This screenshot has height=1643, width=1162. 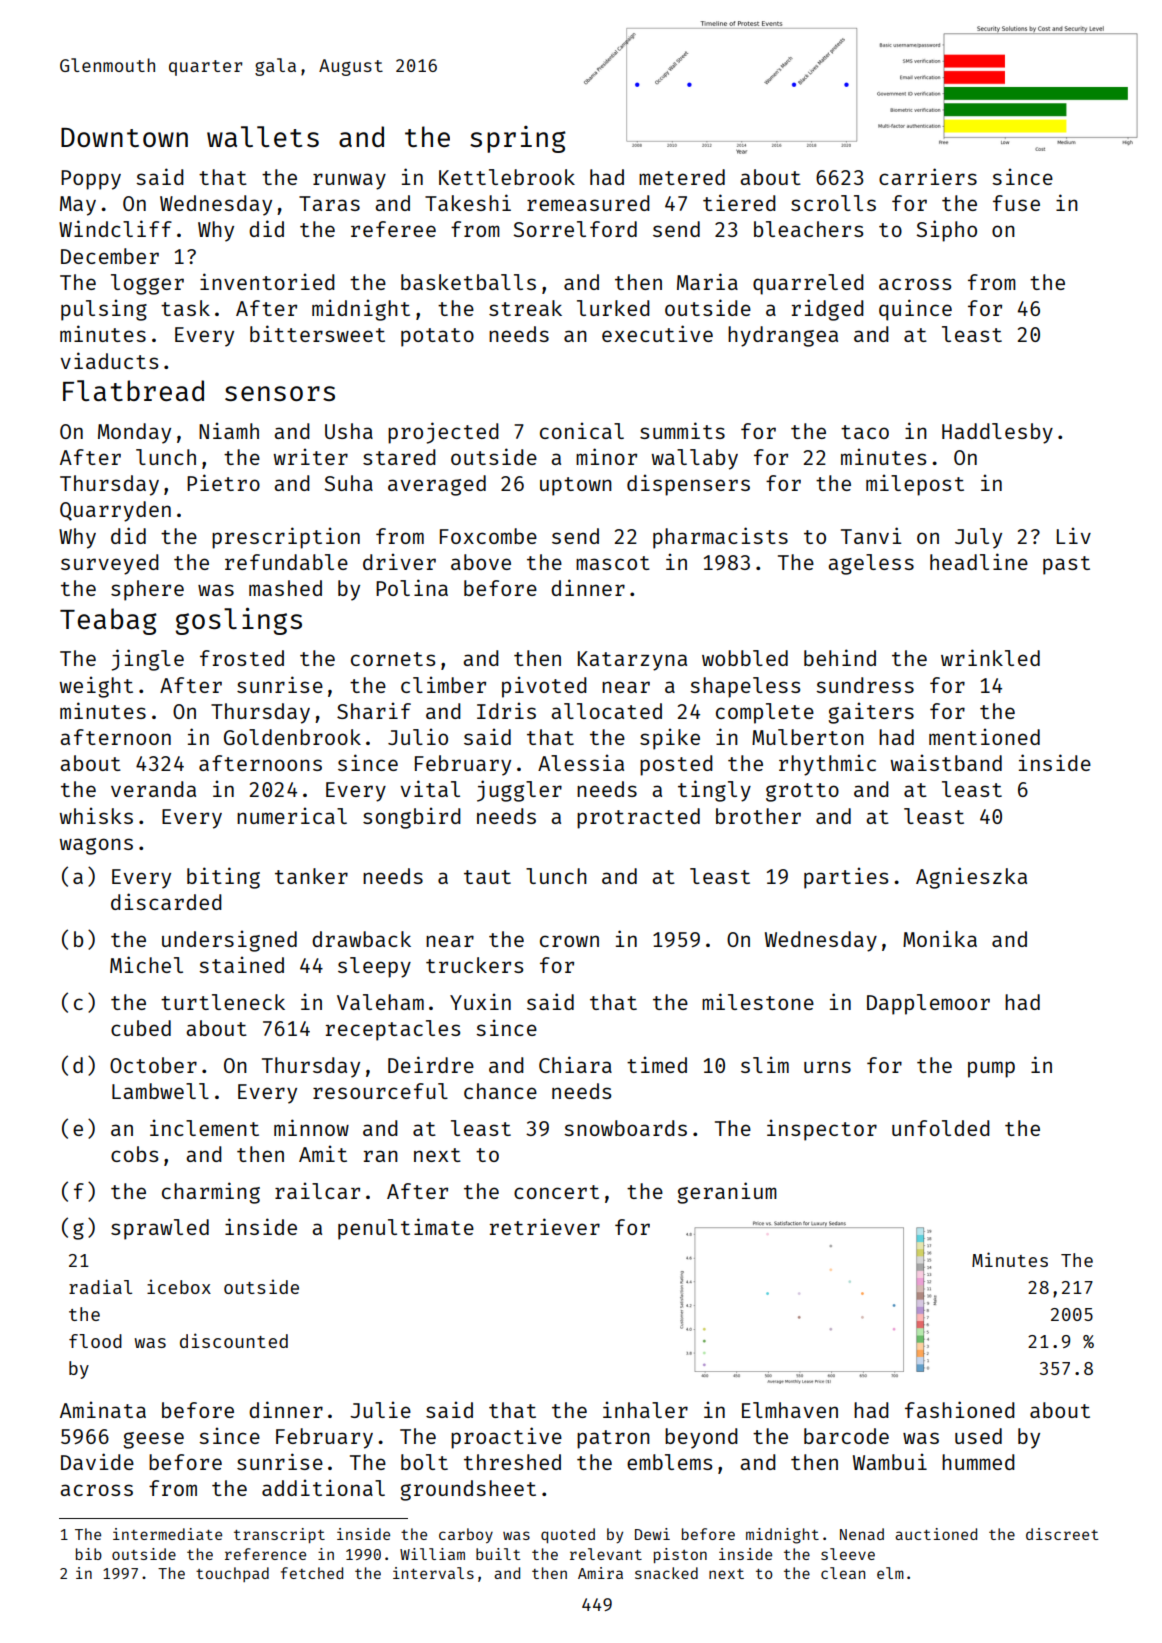 I want to click on railcar, so click(x=317, y=1190).
